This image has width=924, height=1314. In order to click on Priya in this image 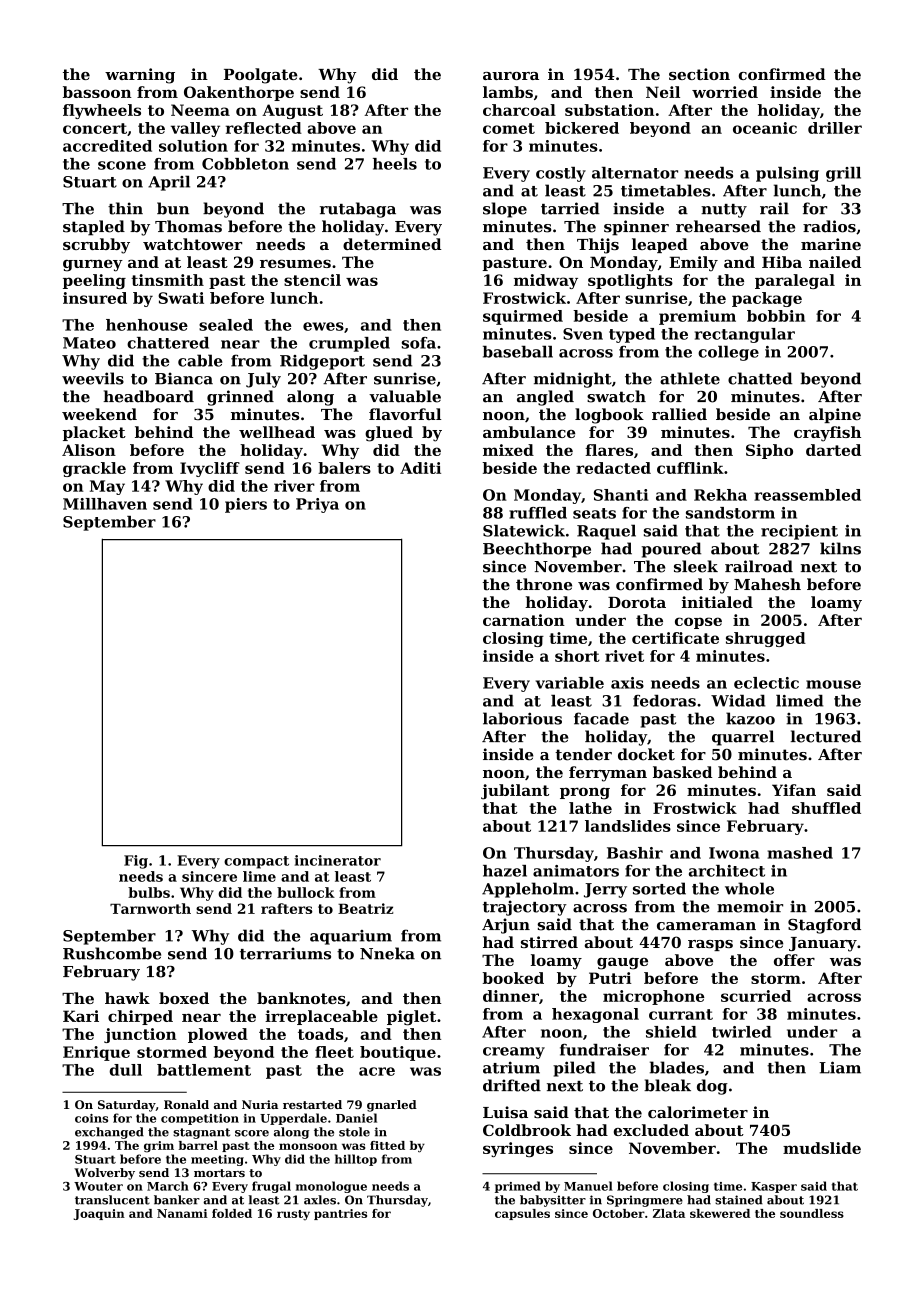, I will do `click(317, 505)`.
